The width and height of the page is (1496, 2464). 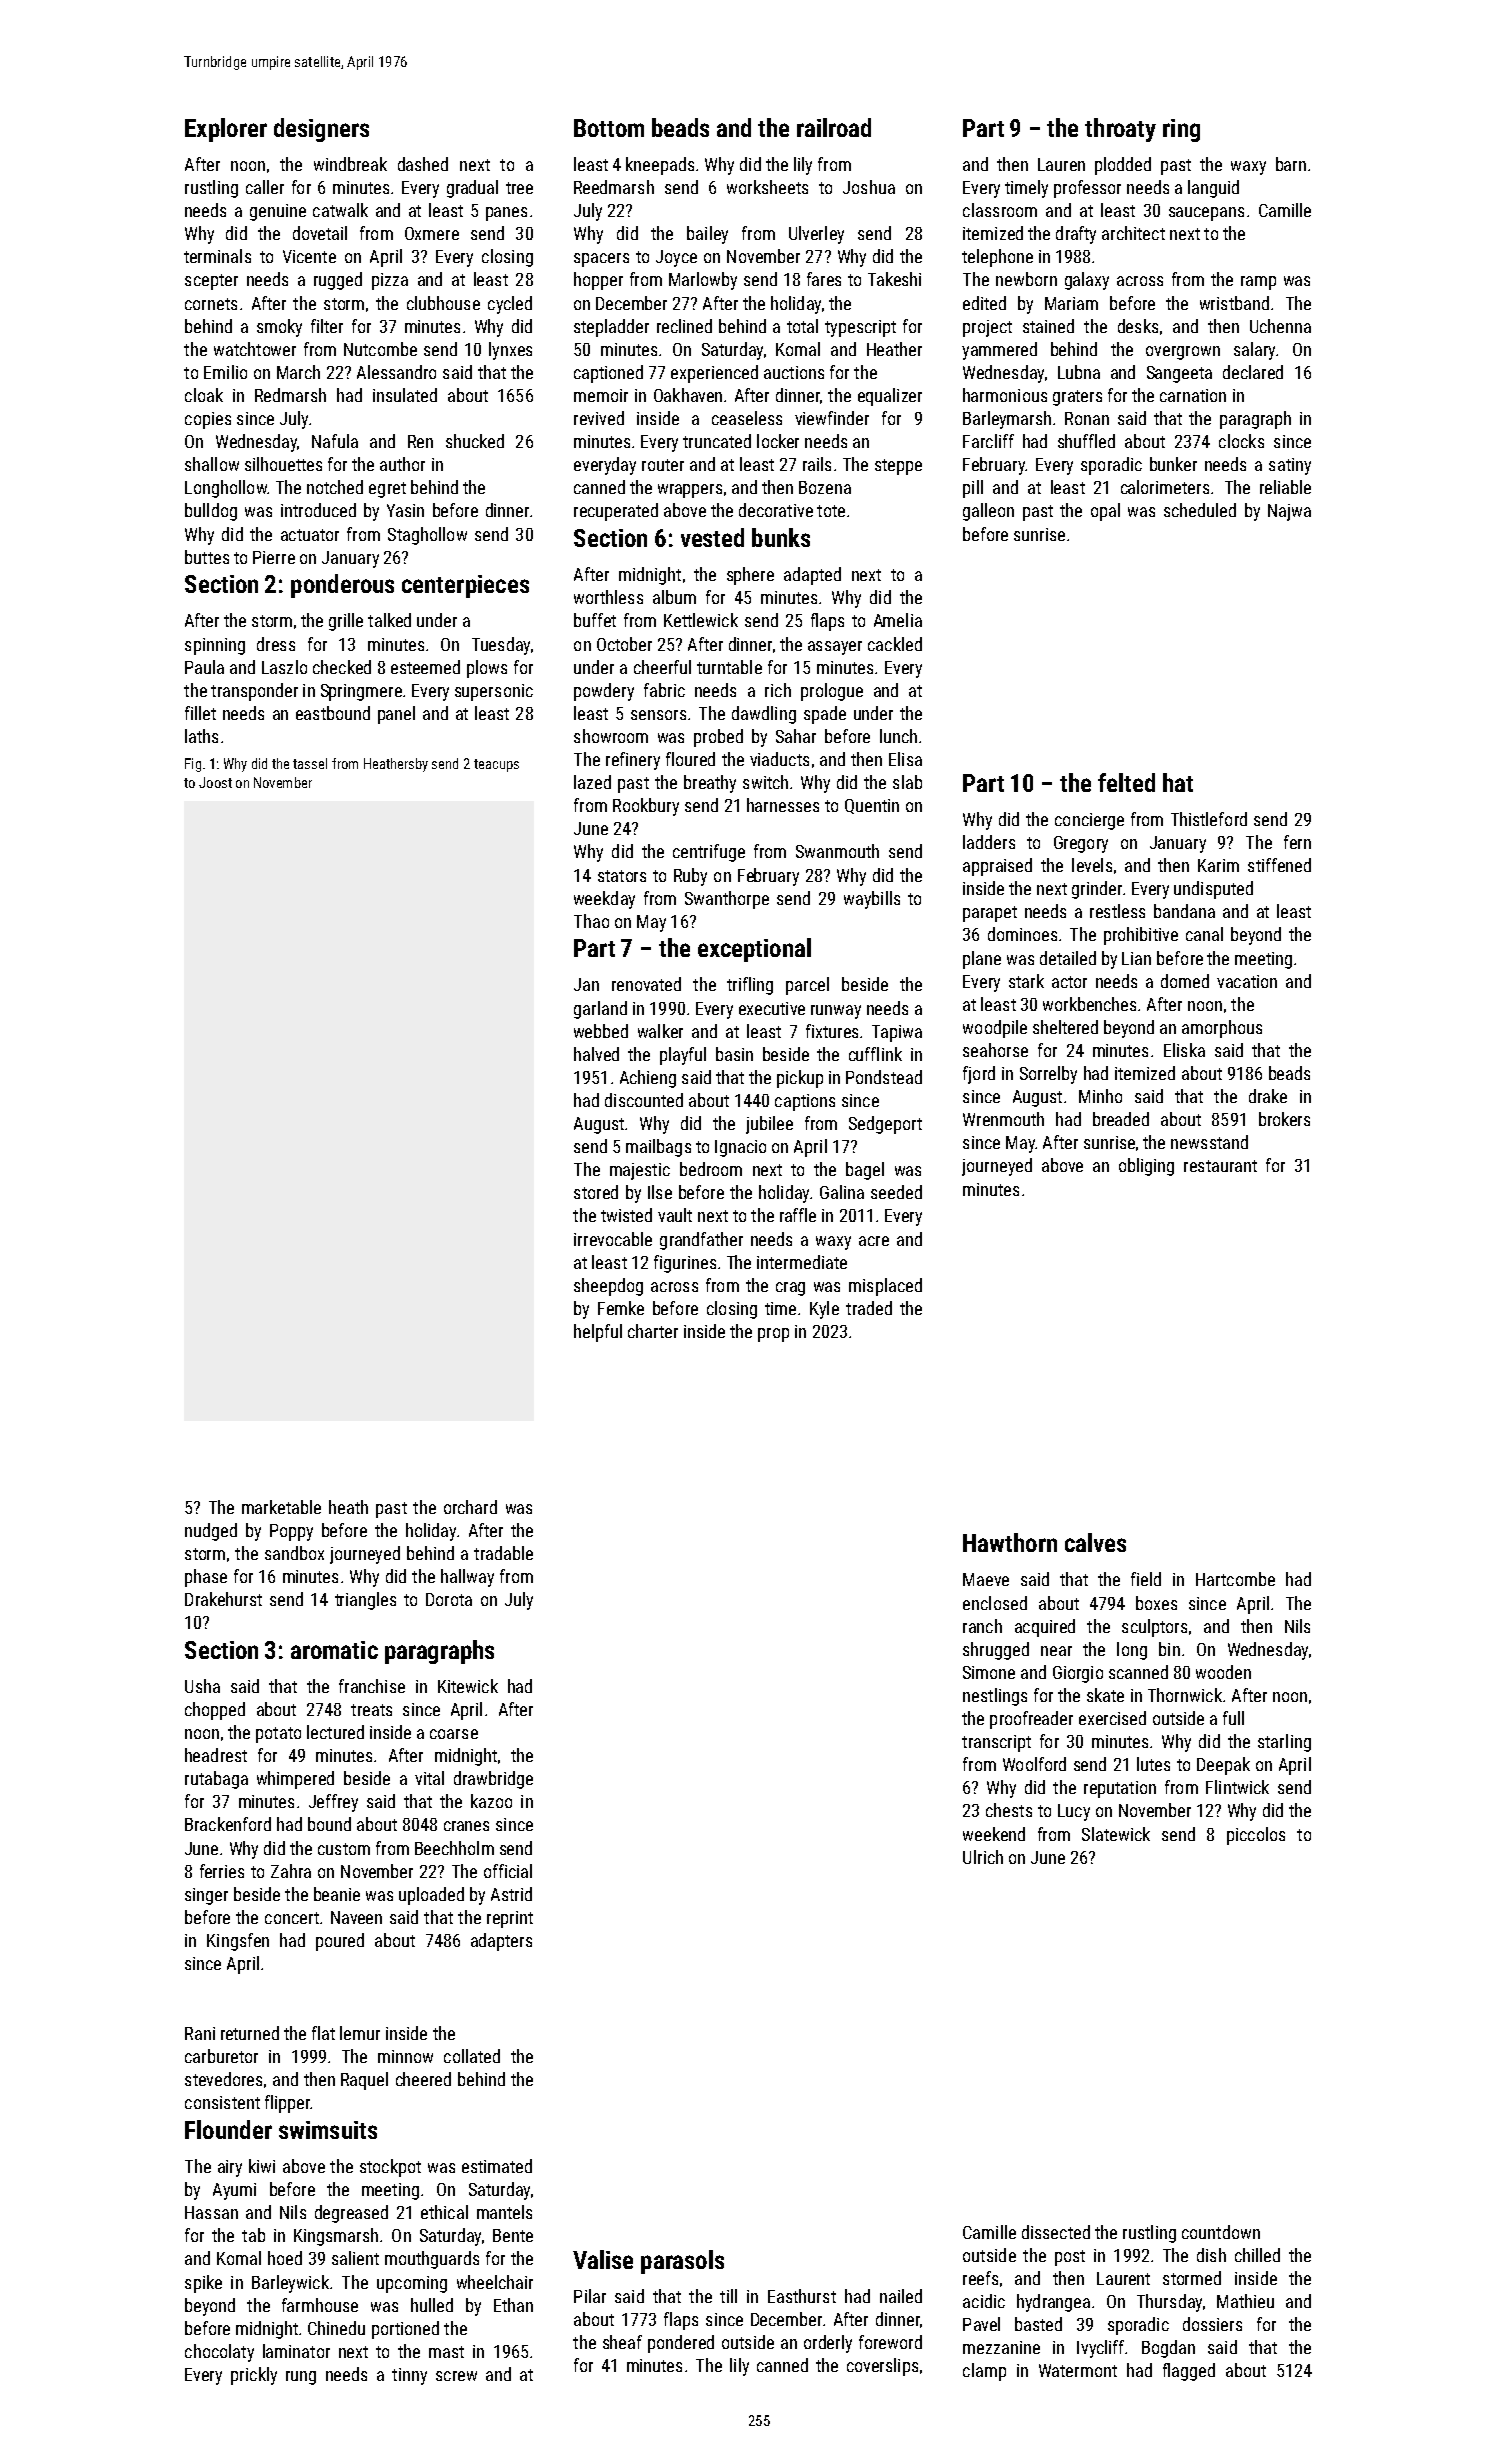 What do you see at coordinates (685, 1264) in the page?
I see `figurines` at bounding box center [685, 1264].
